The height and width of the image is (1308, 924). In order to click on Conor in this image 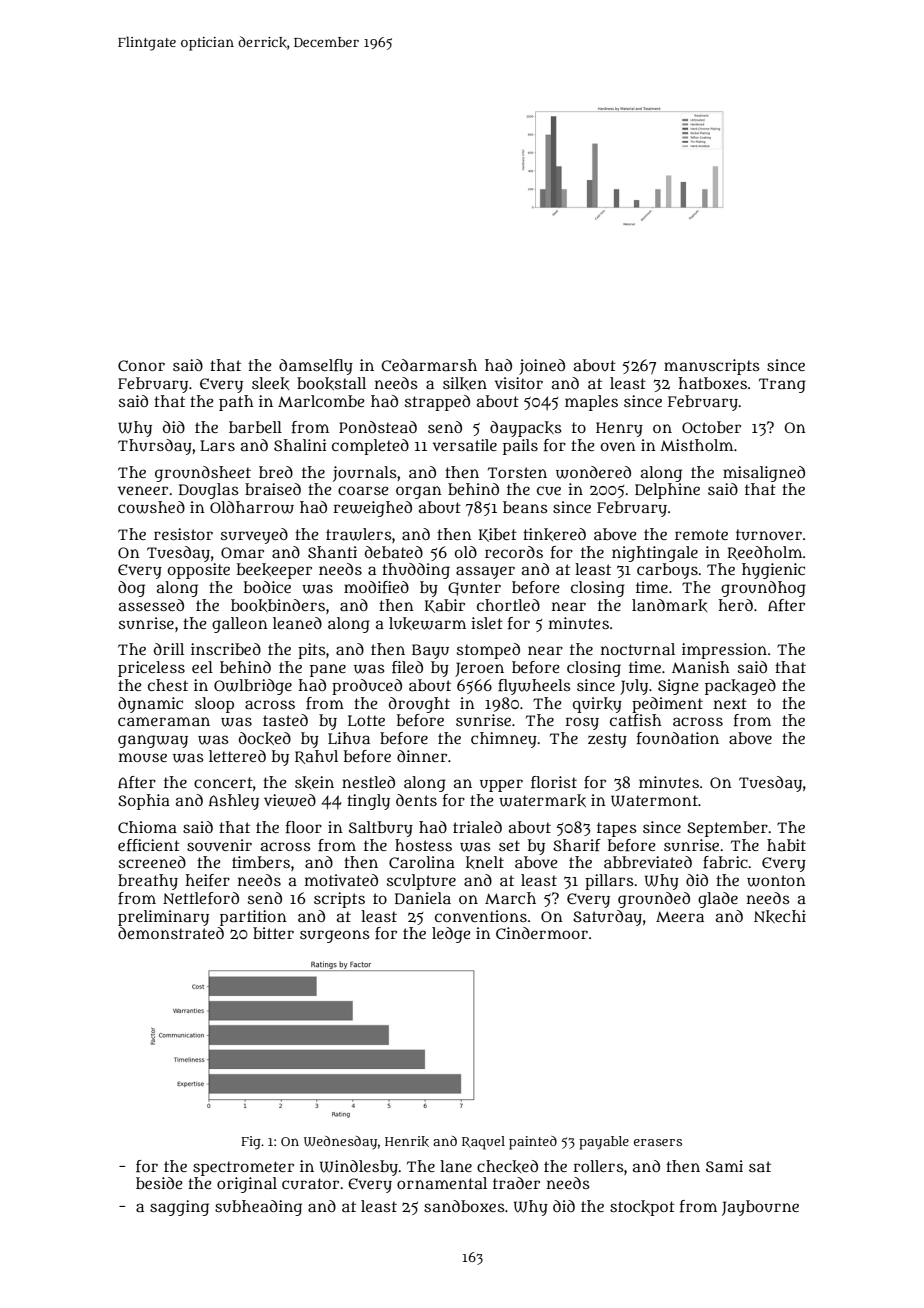, I will do `click(141, 365)`.
